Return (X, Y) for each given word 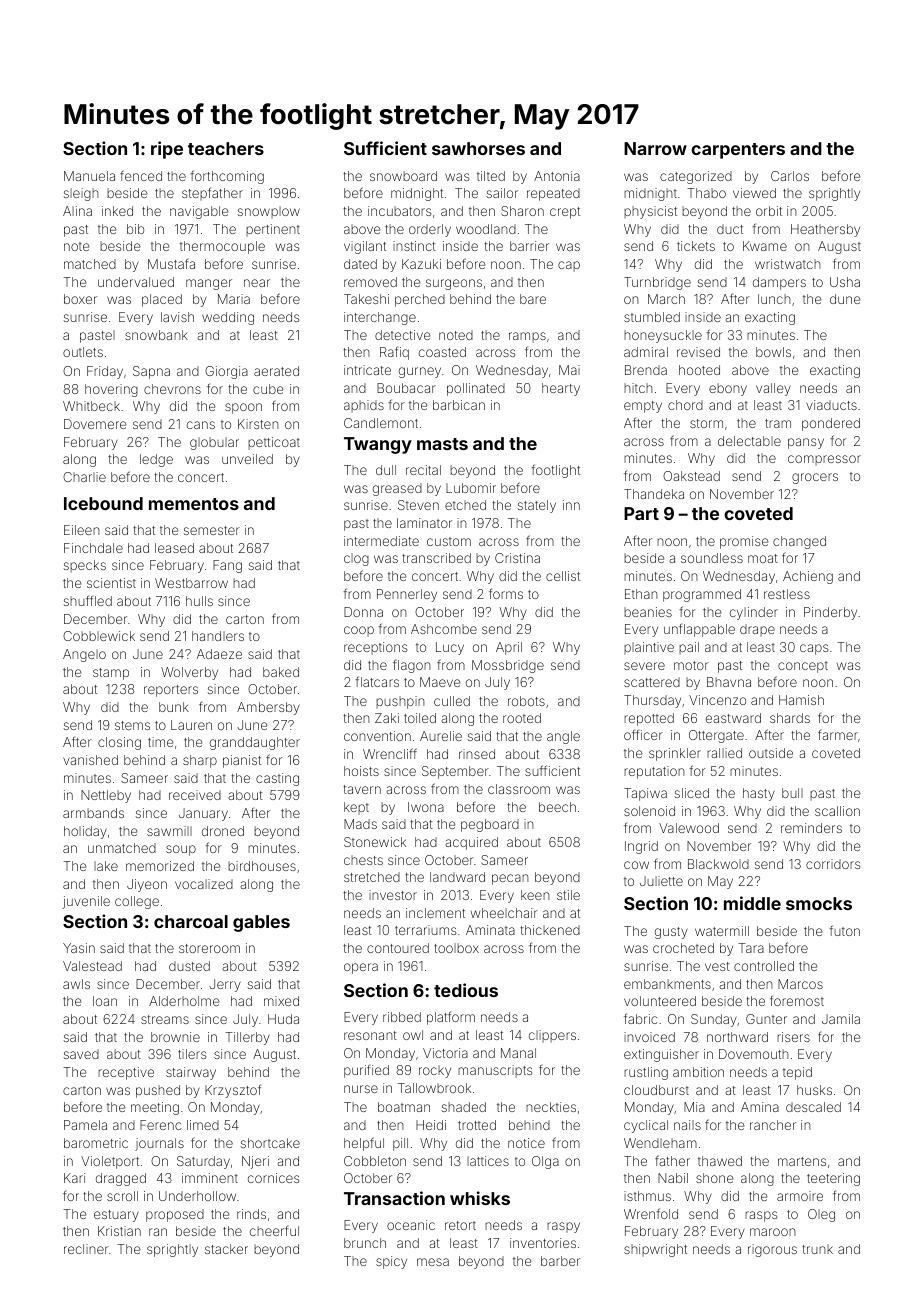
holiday (85, 832)
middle (752, 903)
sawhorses (478, 148)
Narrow (655, 148)
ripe (167, 150)
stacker (226, 1249)
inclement (435, 913)
